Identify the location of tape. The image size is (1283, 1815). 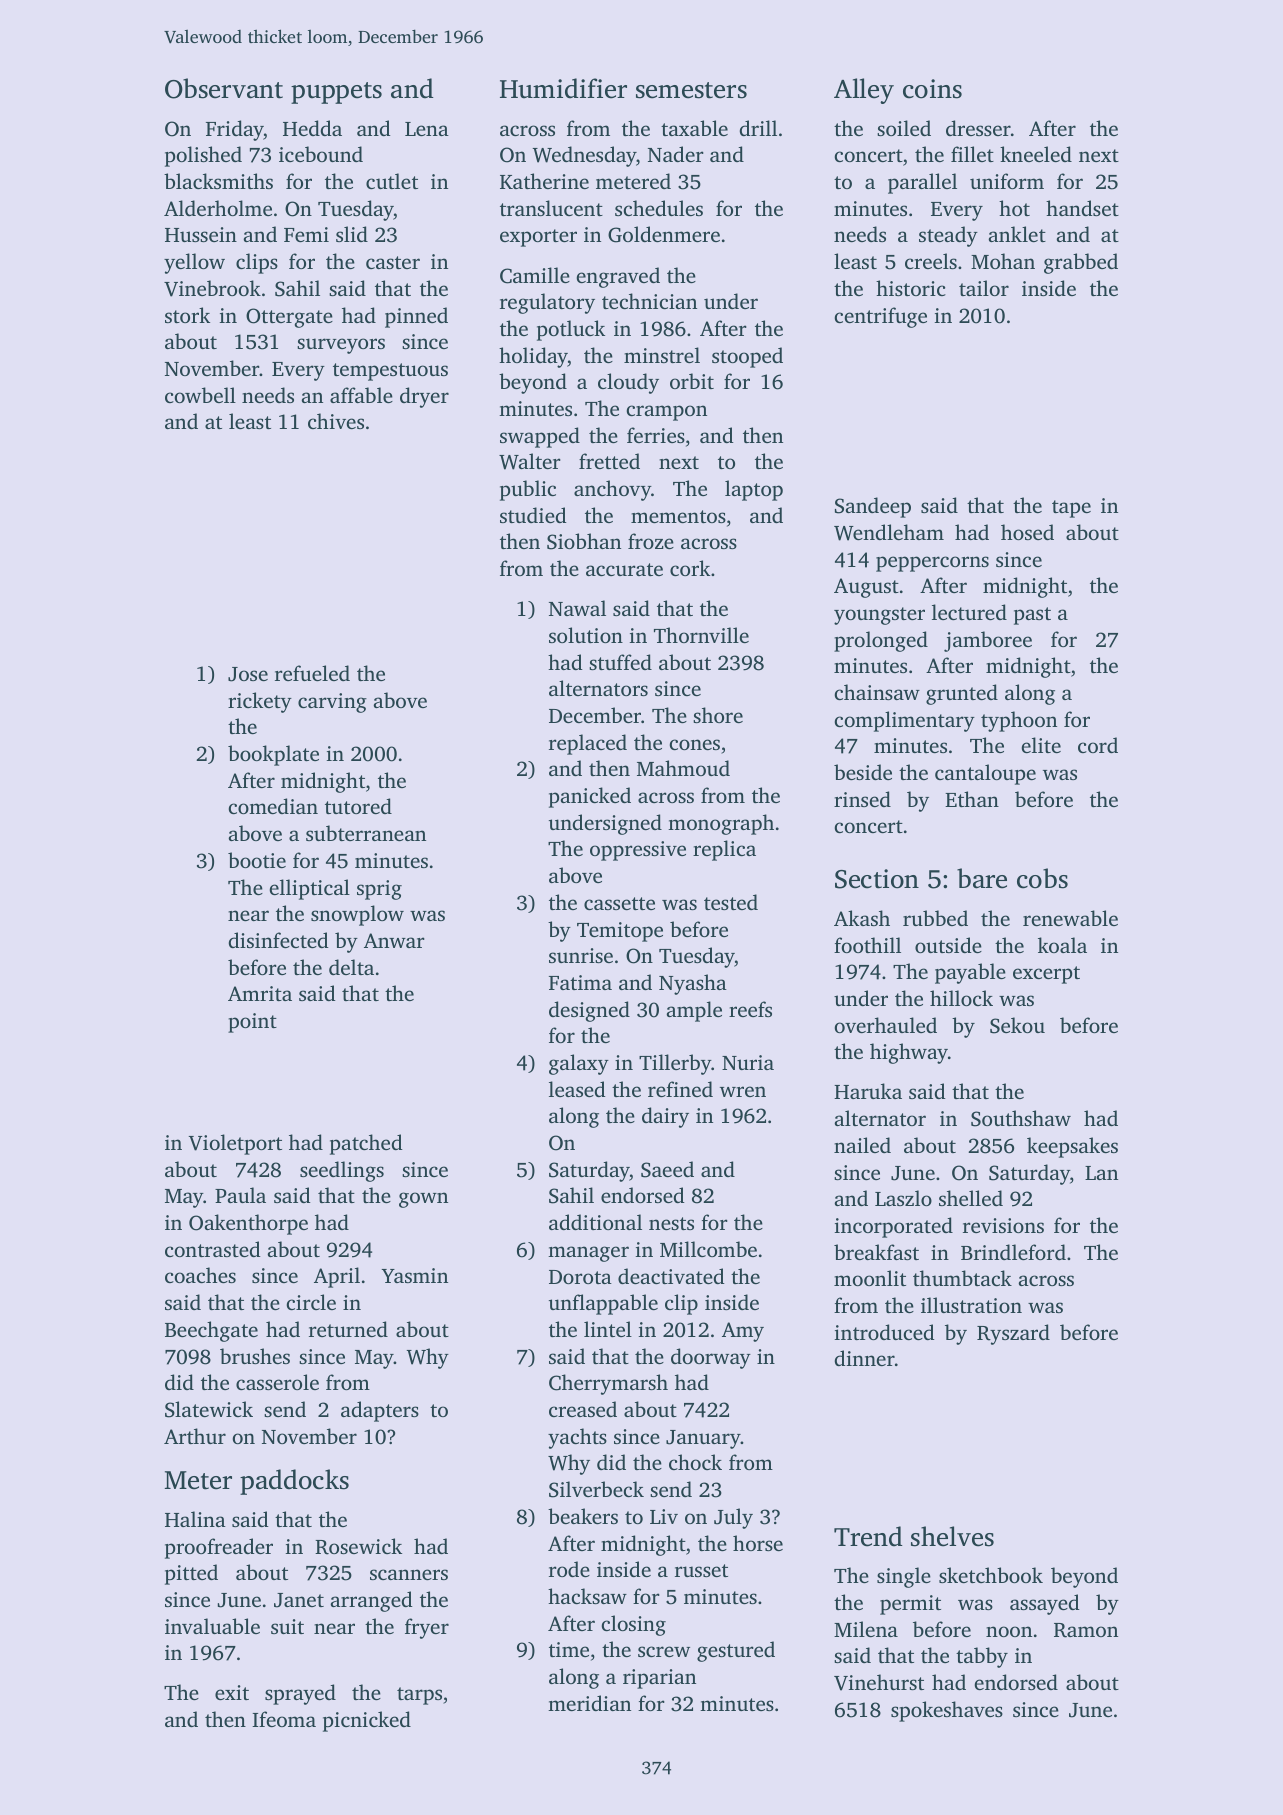
(1071, 509).
